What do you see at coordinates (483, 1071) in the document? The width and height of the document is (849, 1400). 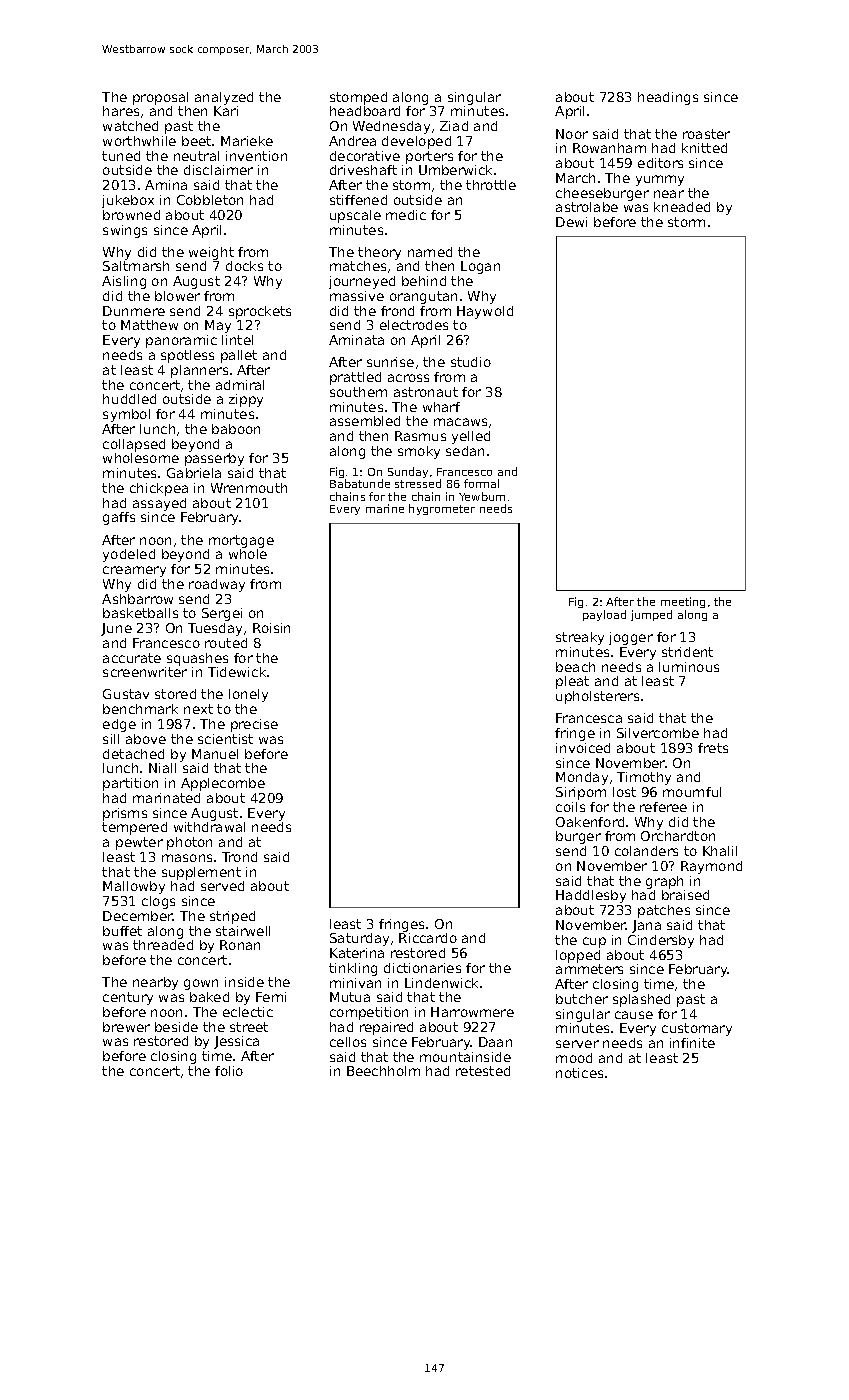 I see `retested` at bounding box center [483, 1071].
